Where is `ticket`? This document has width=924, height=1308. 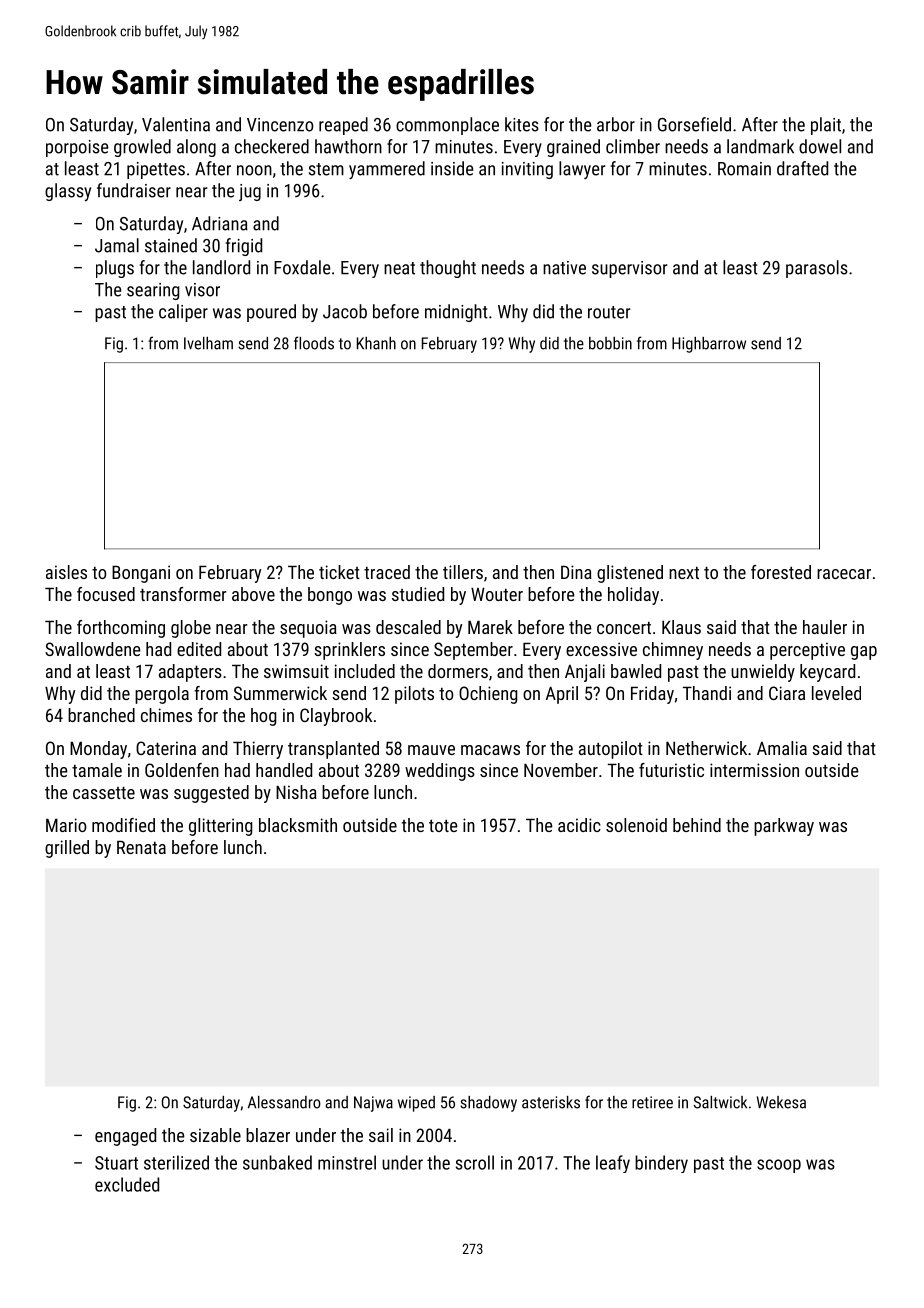 ticket is located at coordinates (339, 572).
